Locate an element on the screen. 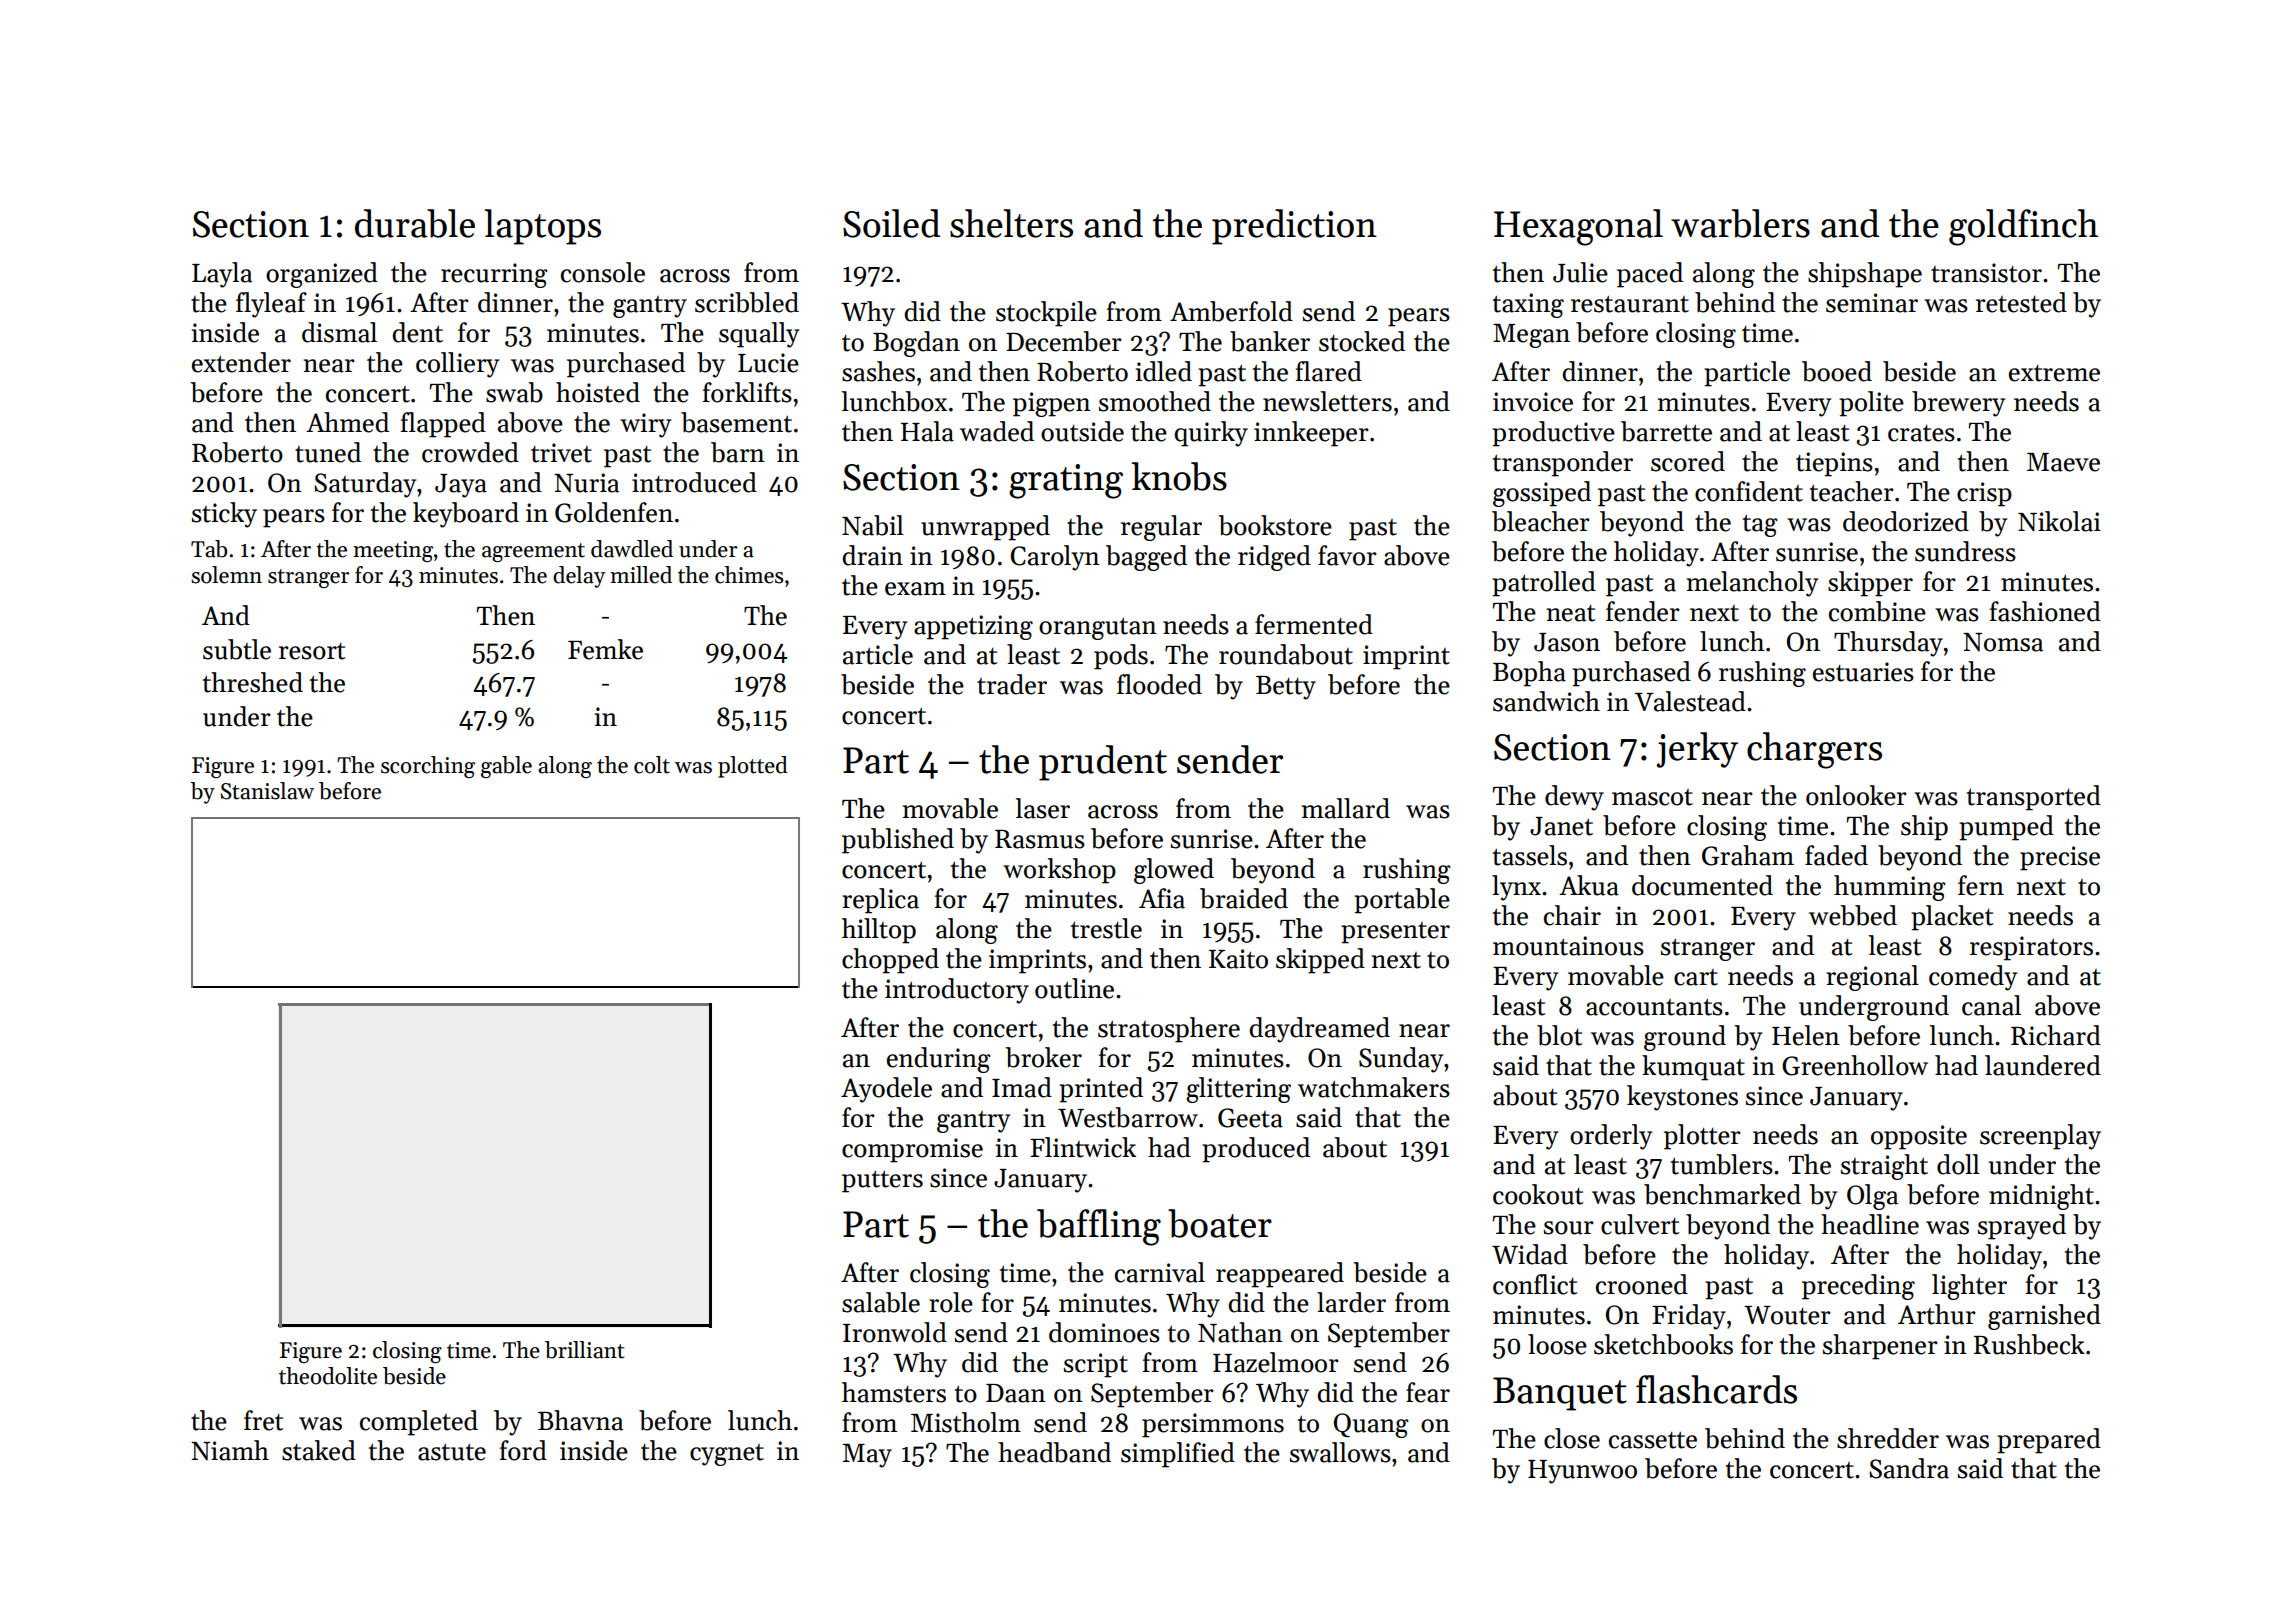  braided is located at coordinates (1244, 898).
